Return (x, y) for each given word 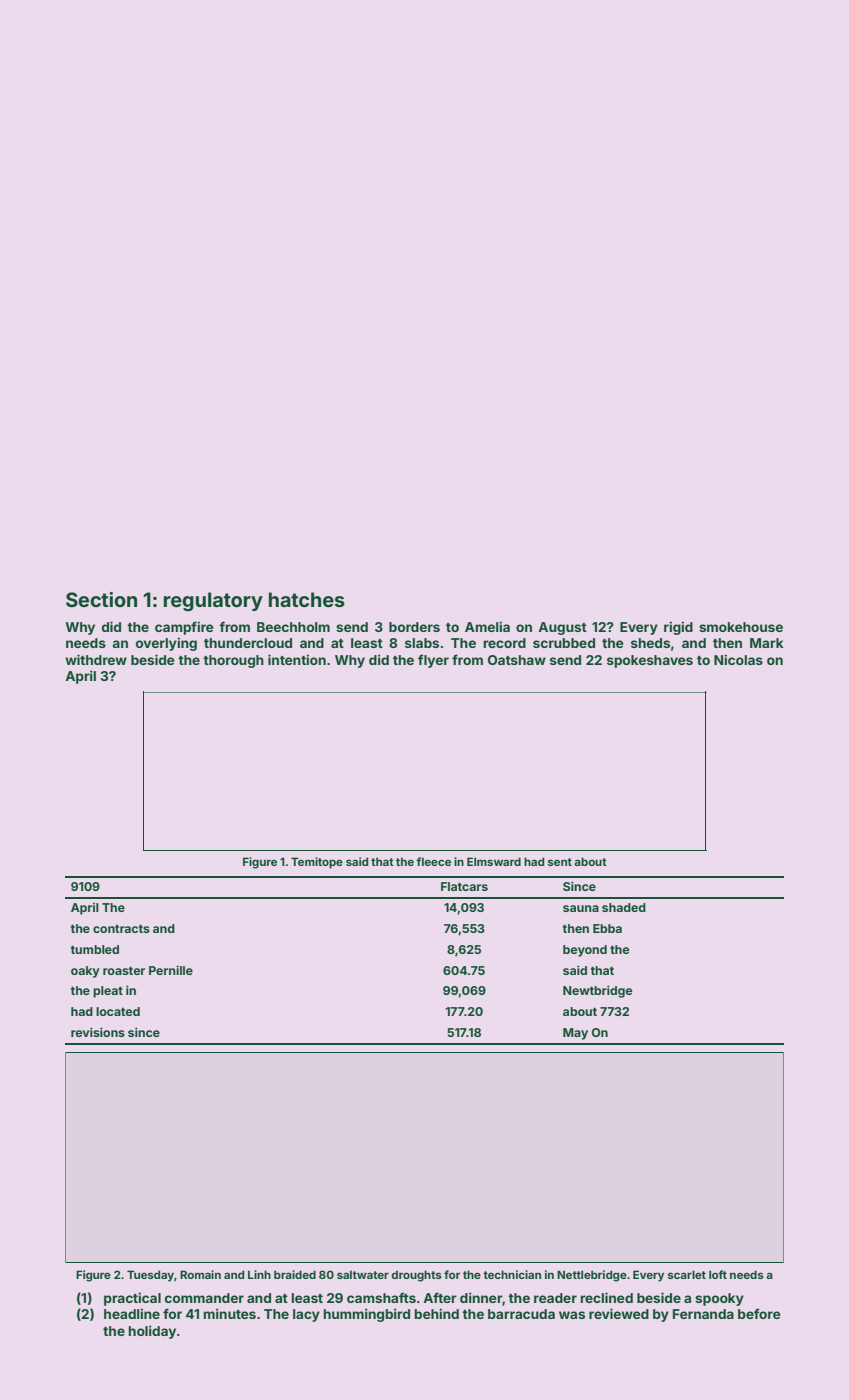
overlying (166, 644)
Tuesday (150, 1276)
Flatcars (464, 886)
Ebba (607, 928)
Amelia (487, 626)
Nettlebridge (592, 1276)
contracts (121, 928)
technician (512, 1274)
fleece (433, 861)
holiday (152, 1332)
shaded (624, 907)
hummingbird (366, 1315)
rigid (678, 628)
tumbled (95, 949)
